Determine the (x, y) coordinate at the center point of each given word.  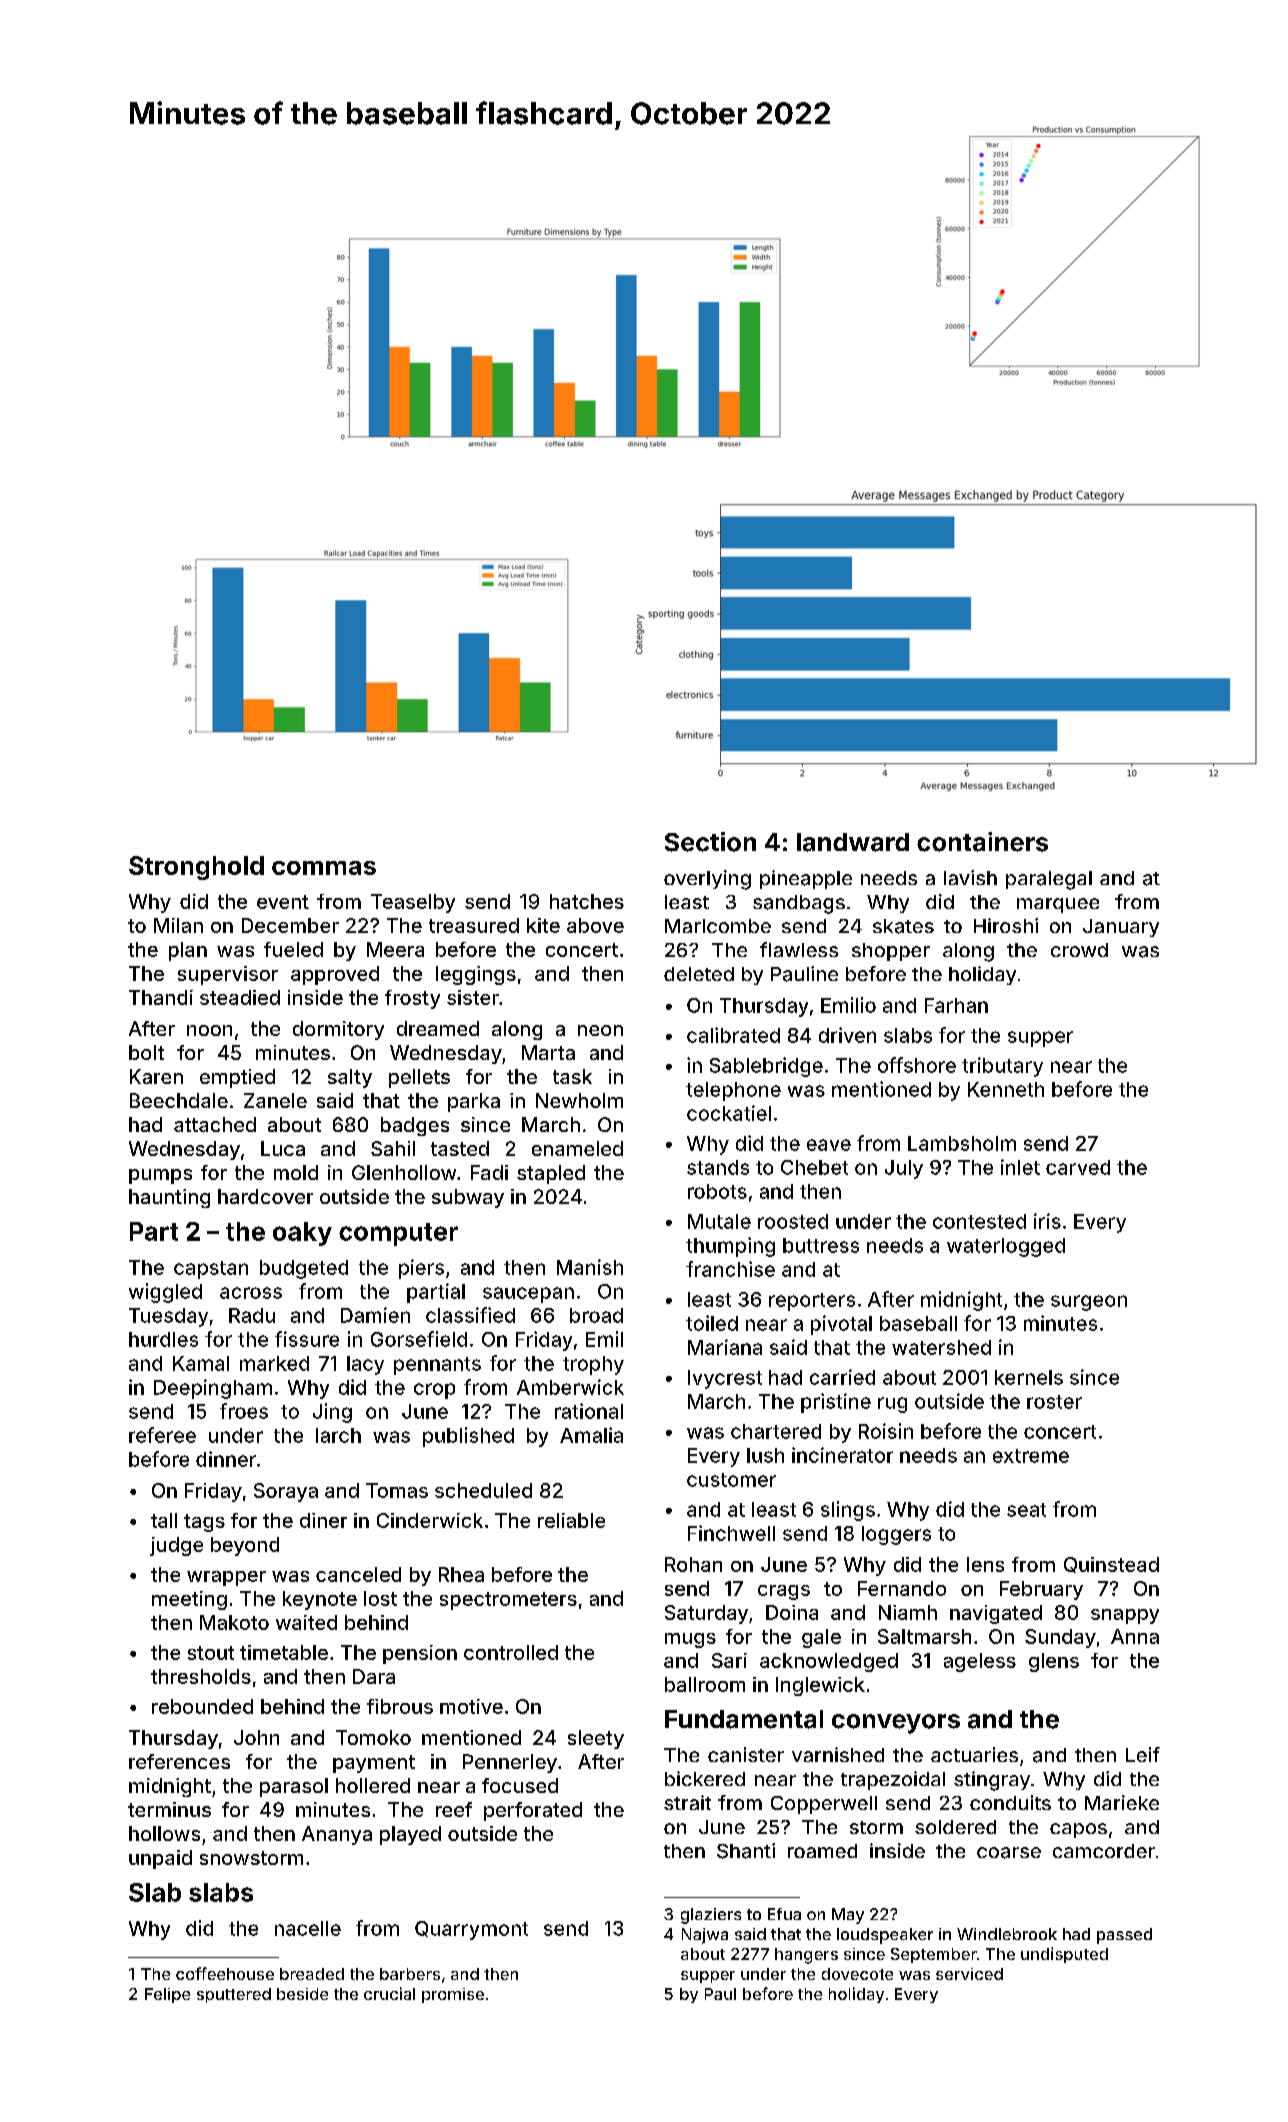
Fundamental (744, 1719)
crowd (1079, 950)
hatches (587, 901)
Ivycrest (725, 1379)
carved (1078, 1167)
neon (600, 1030)
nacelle (308, 1928)
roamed (822, 1851)
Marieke (1122, 1802)
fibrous (400, 1706)
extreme (1031, 1456)
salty (350, 1078)
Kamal (201, 1363)
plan (188, 951)
